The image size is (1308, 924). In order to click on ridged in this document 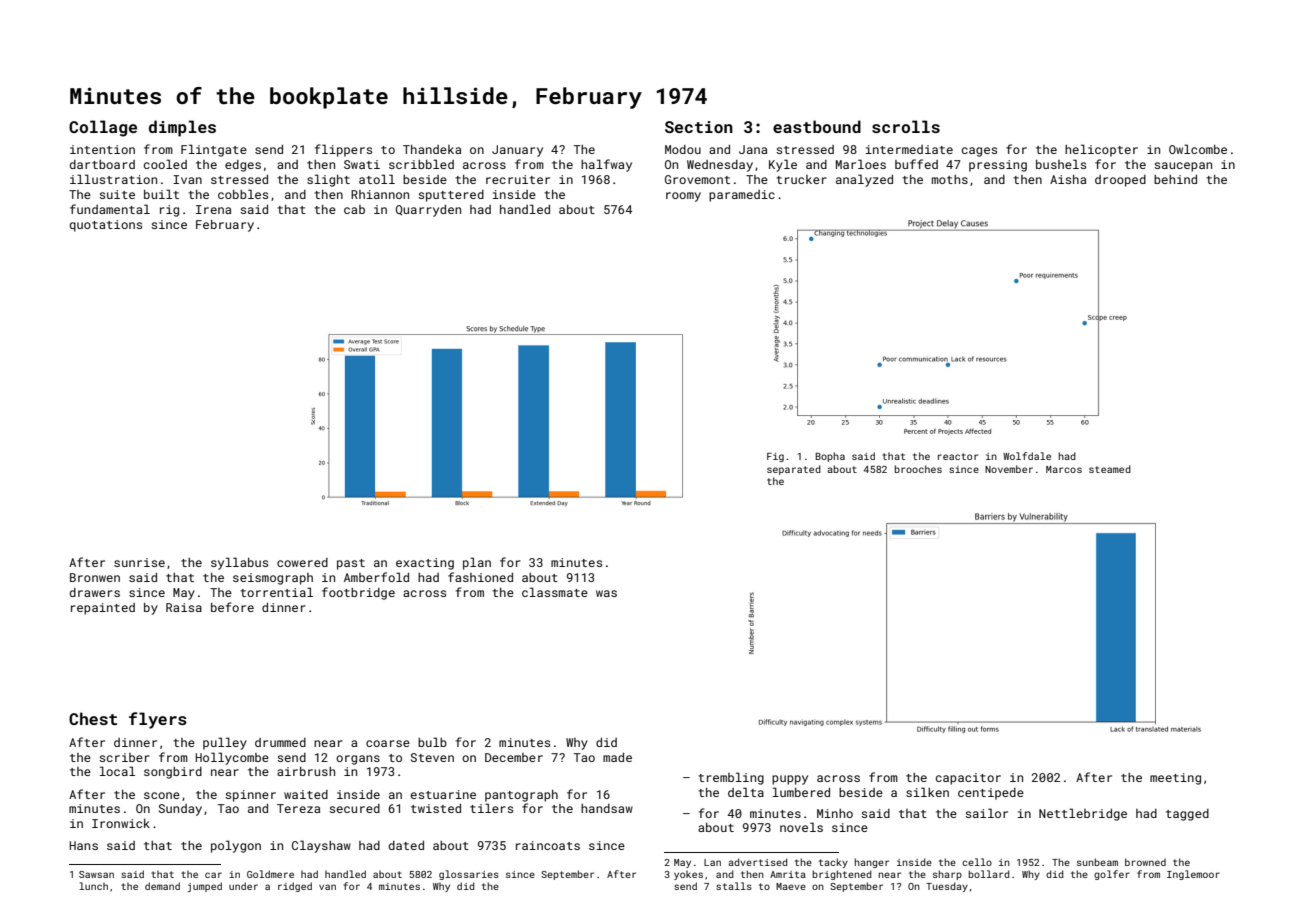, I will do `click(295, 887)`.
